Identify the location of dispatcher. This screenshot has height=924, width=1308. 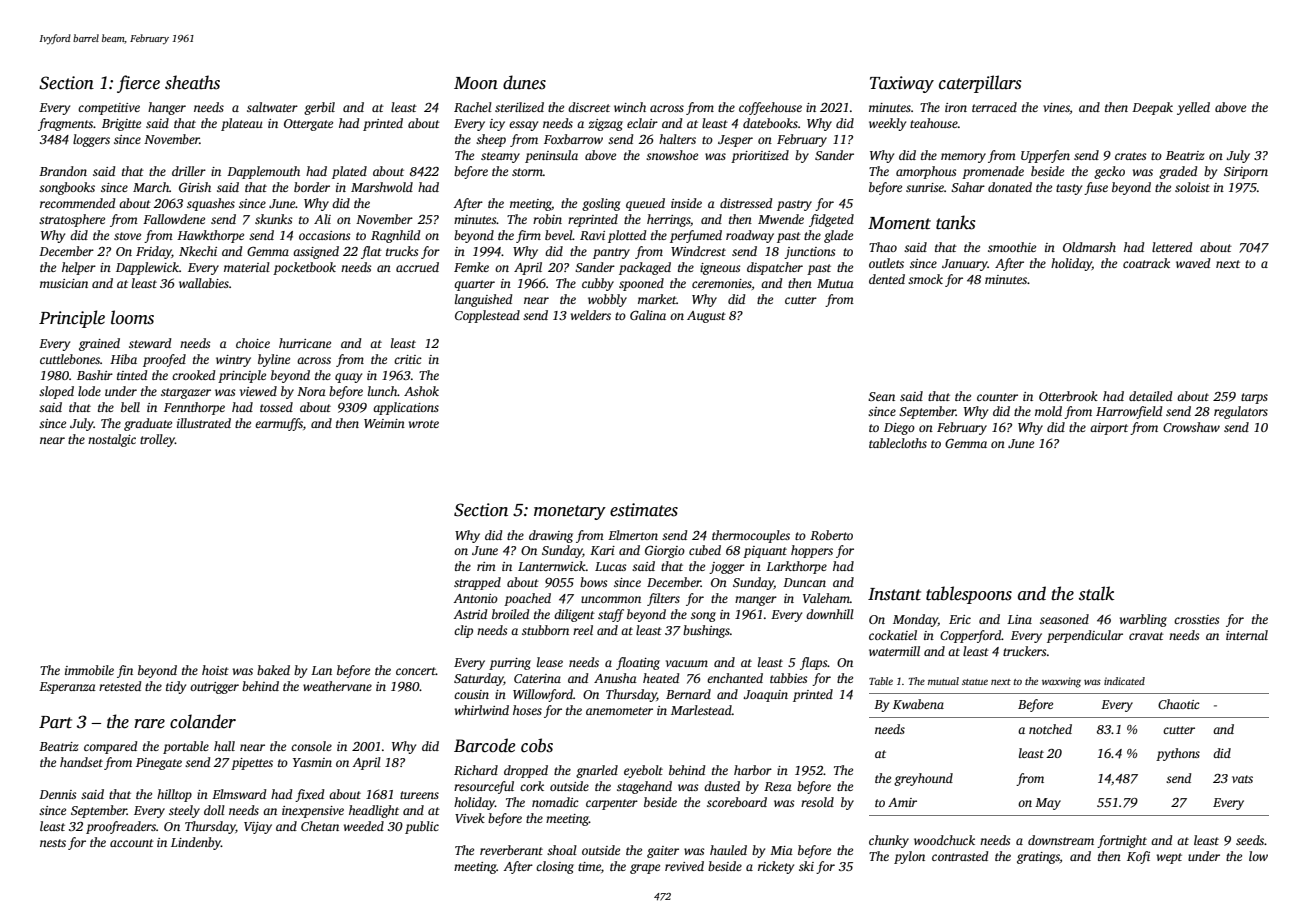
(775, 268).
